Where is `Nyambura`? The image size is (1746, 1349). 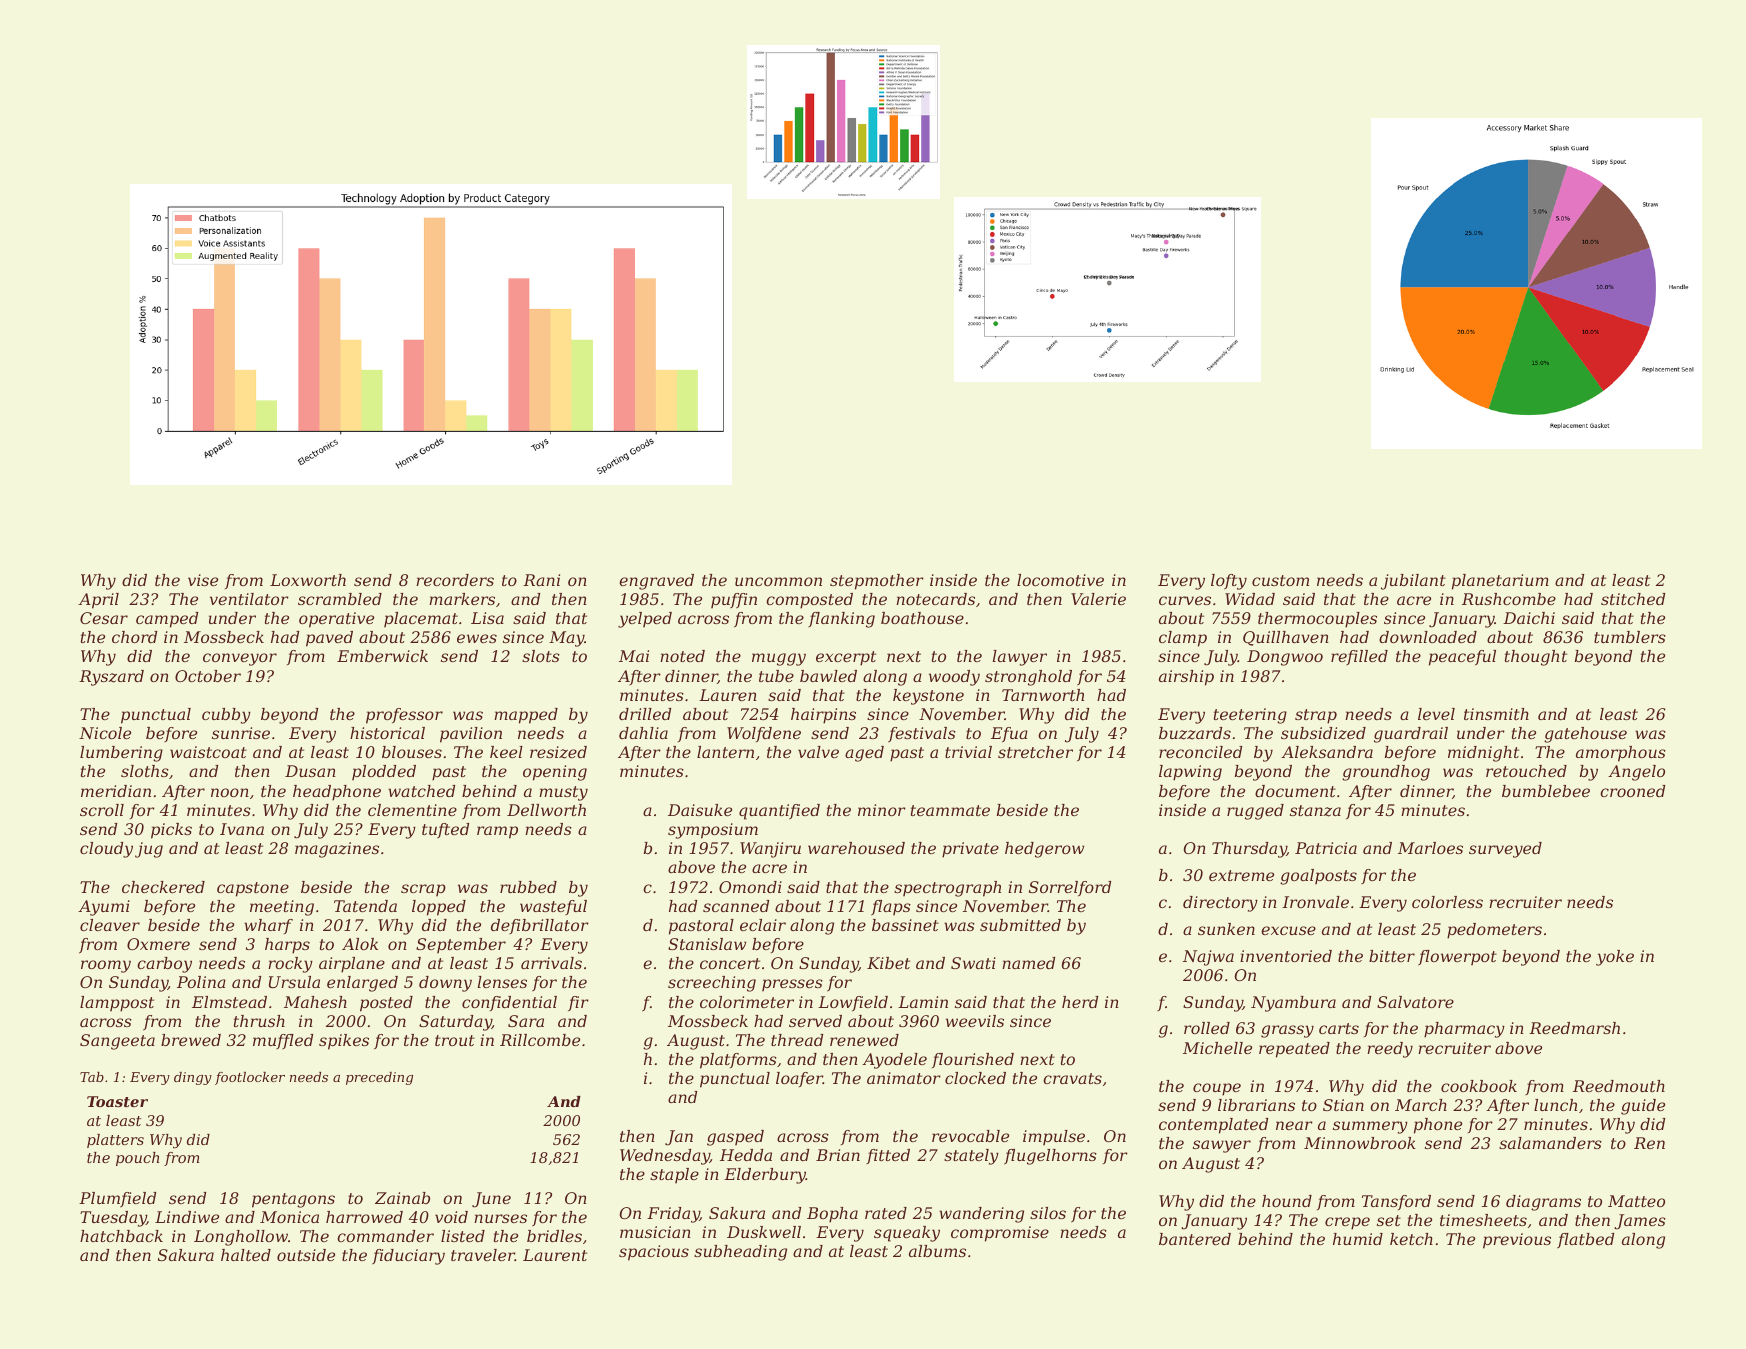 Nyambura is located at coordinates (1293, 1004).
